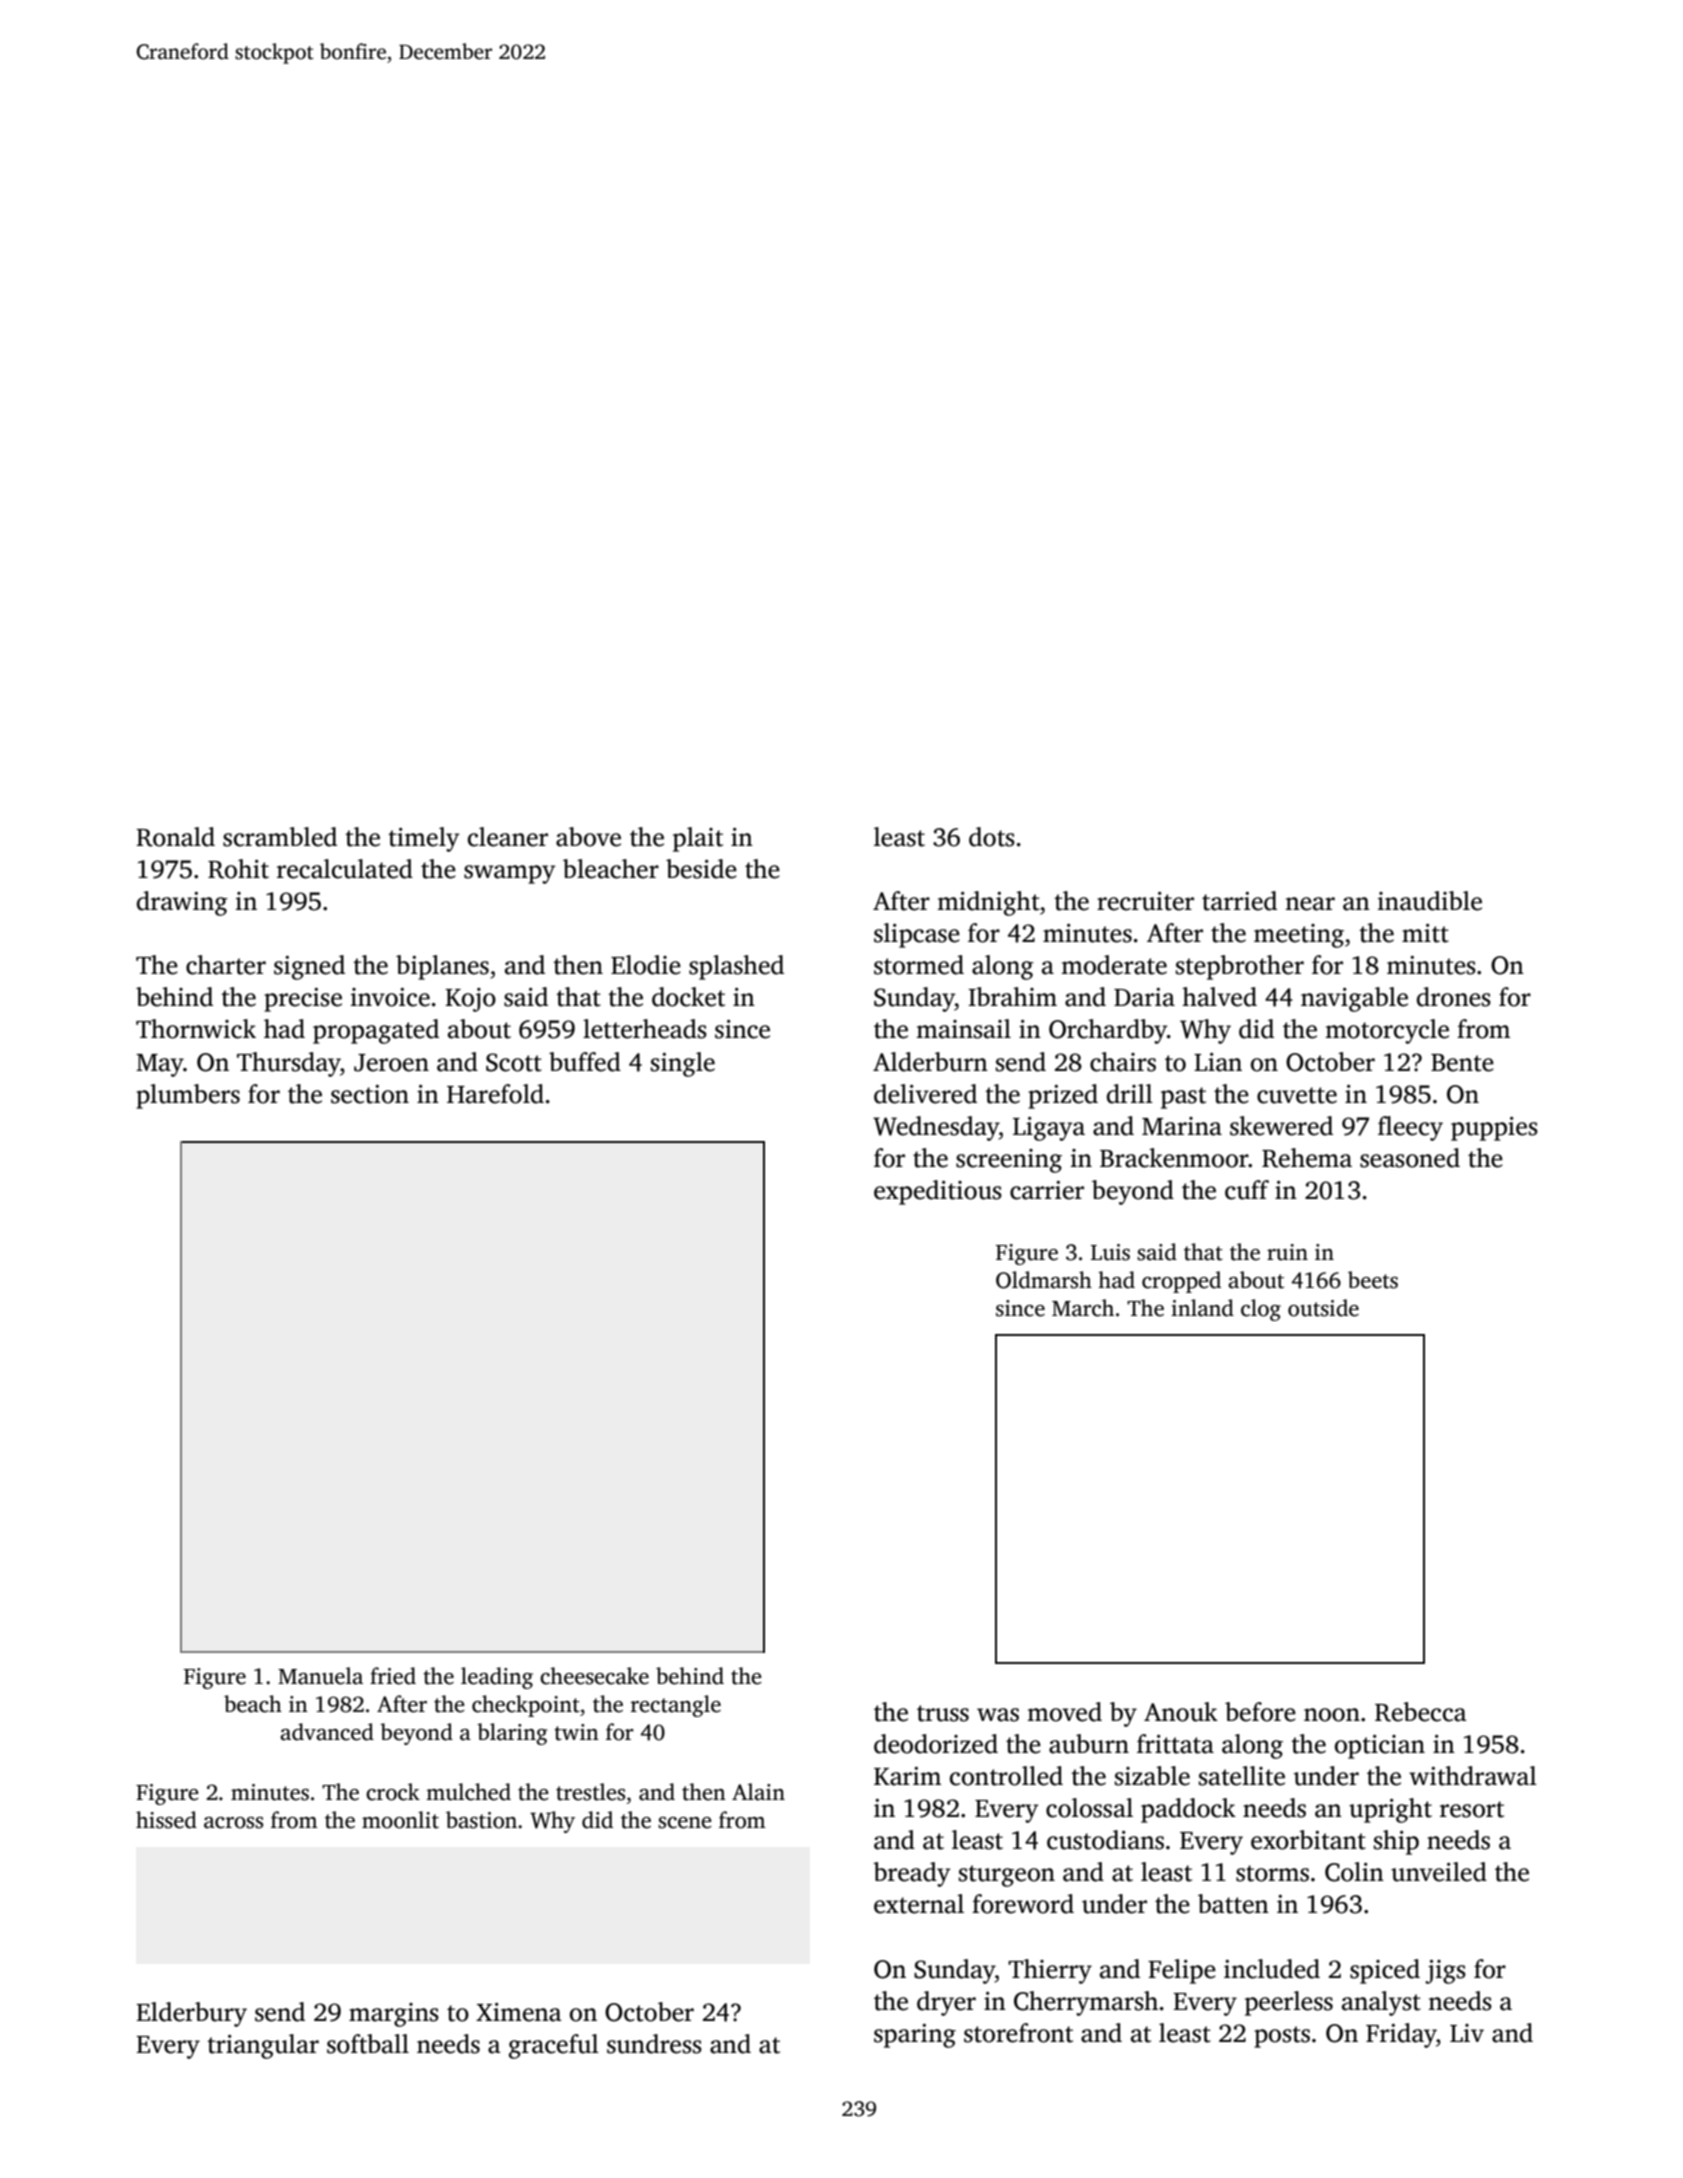 The image size is (1683, 2178). What do you see at coordinates (1282, 2037) in the screenshot?
I see `posts` at bounding box center [1282, 2037].
